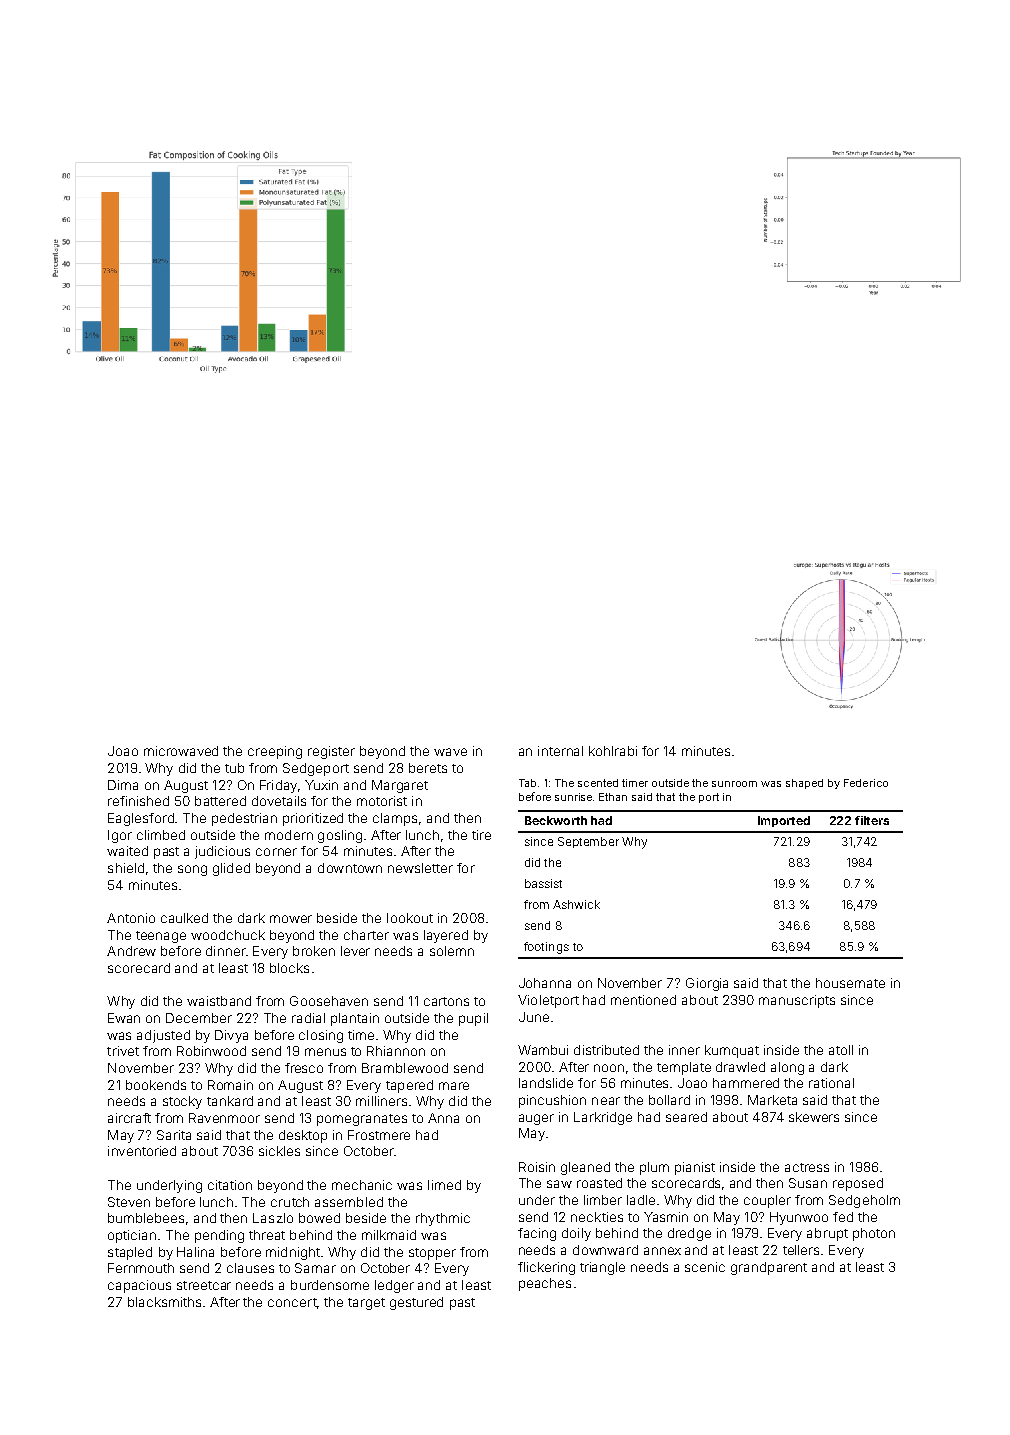 Image resolution: width=1010 pixels, height=1435 pixels. What do you see at coordinates (707, 984) in the document?
I see `Giorgia` at bounding box center [707, 984].
